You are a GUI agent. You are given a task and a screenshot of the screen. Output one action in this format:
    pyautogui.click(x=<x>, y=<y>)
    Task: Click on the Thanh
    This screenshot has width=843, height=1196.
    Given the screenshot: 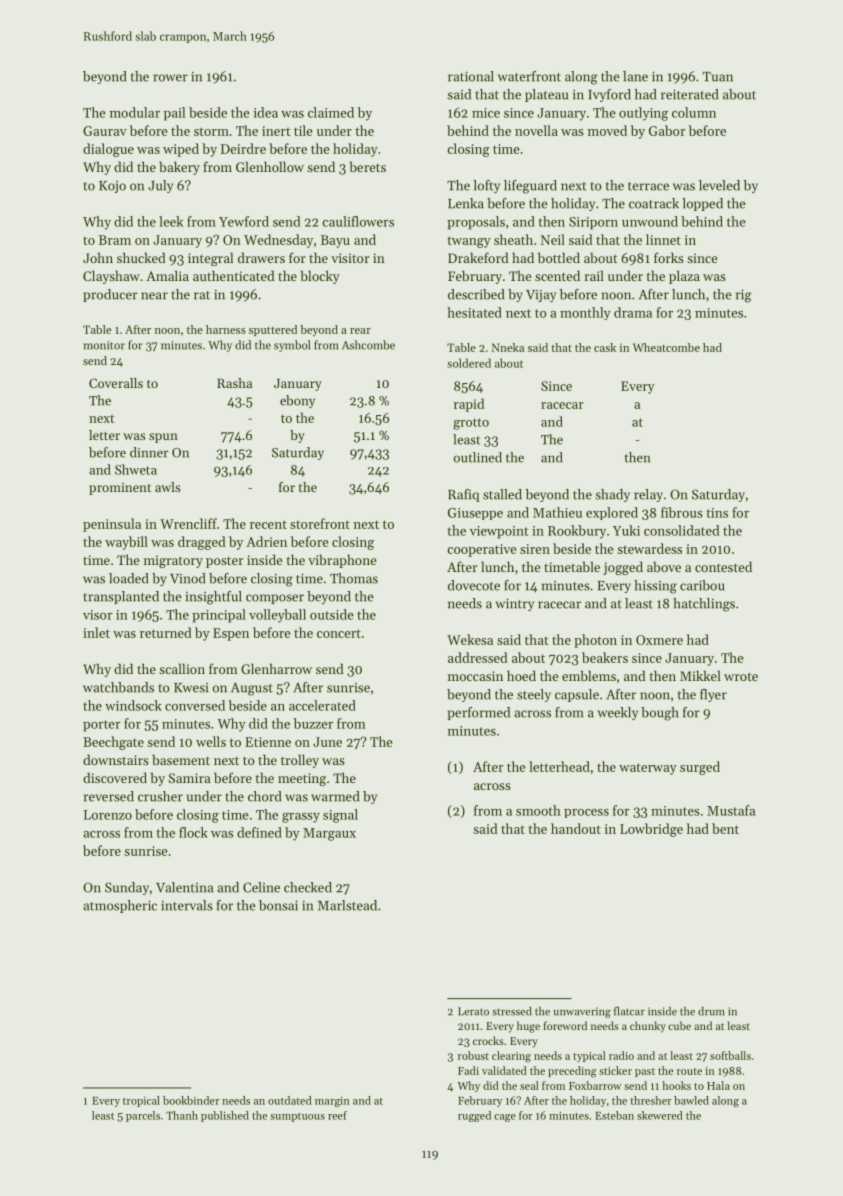 What is the action you would take?
    pyautogui.click(x=182, y=1115)
